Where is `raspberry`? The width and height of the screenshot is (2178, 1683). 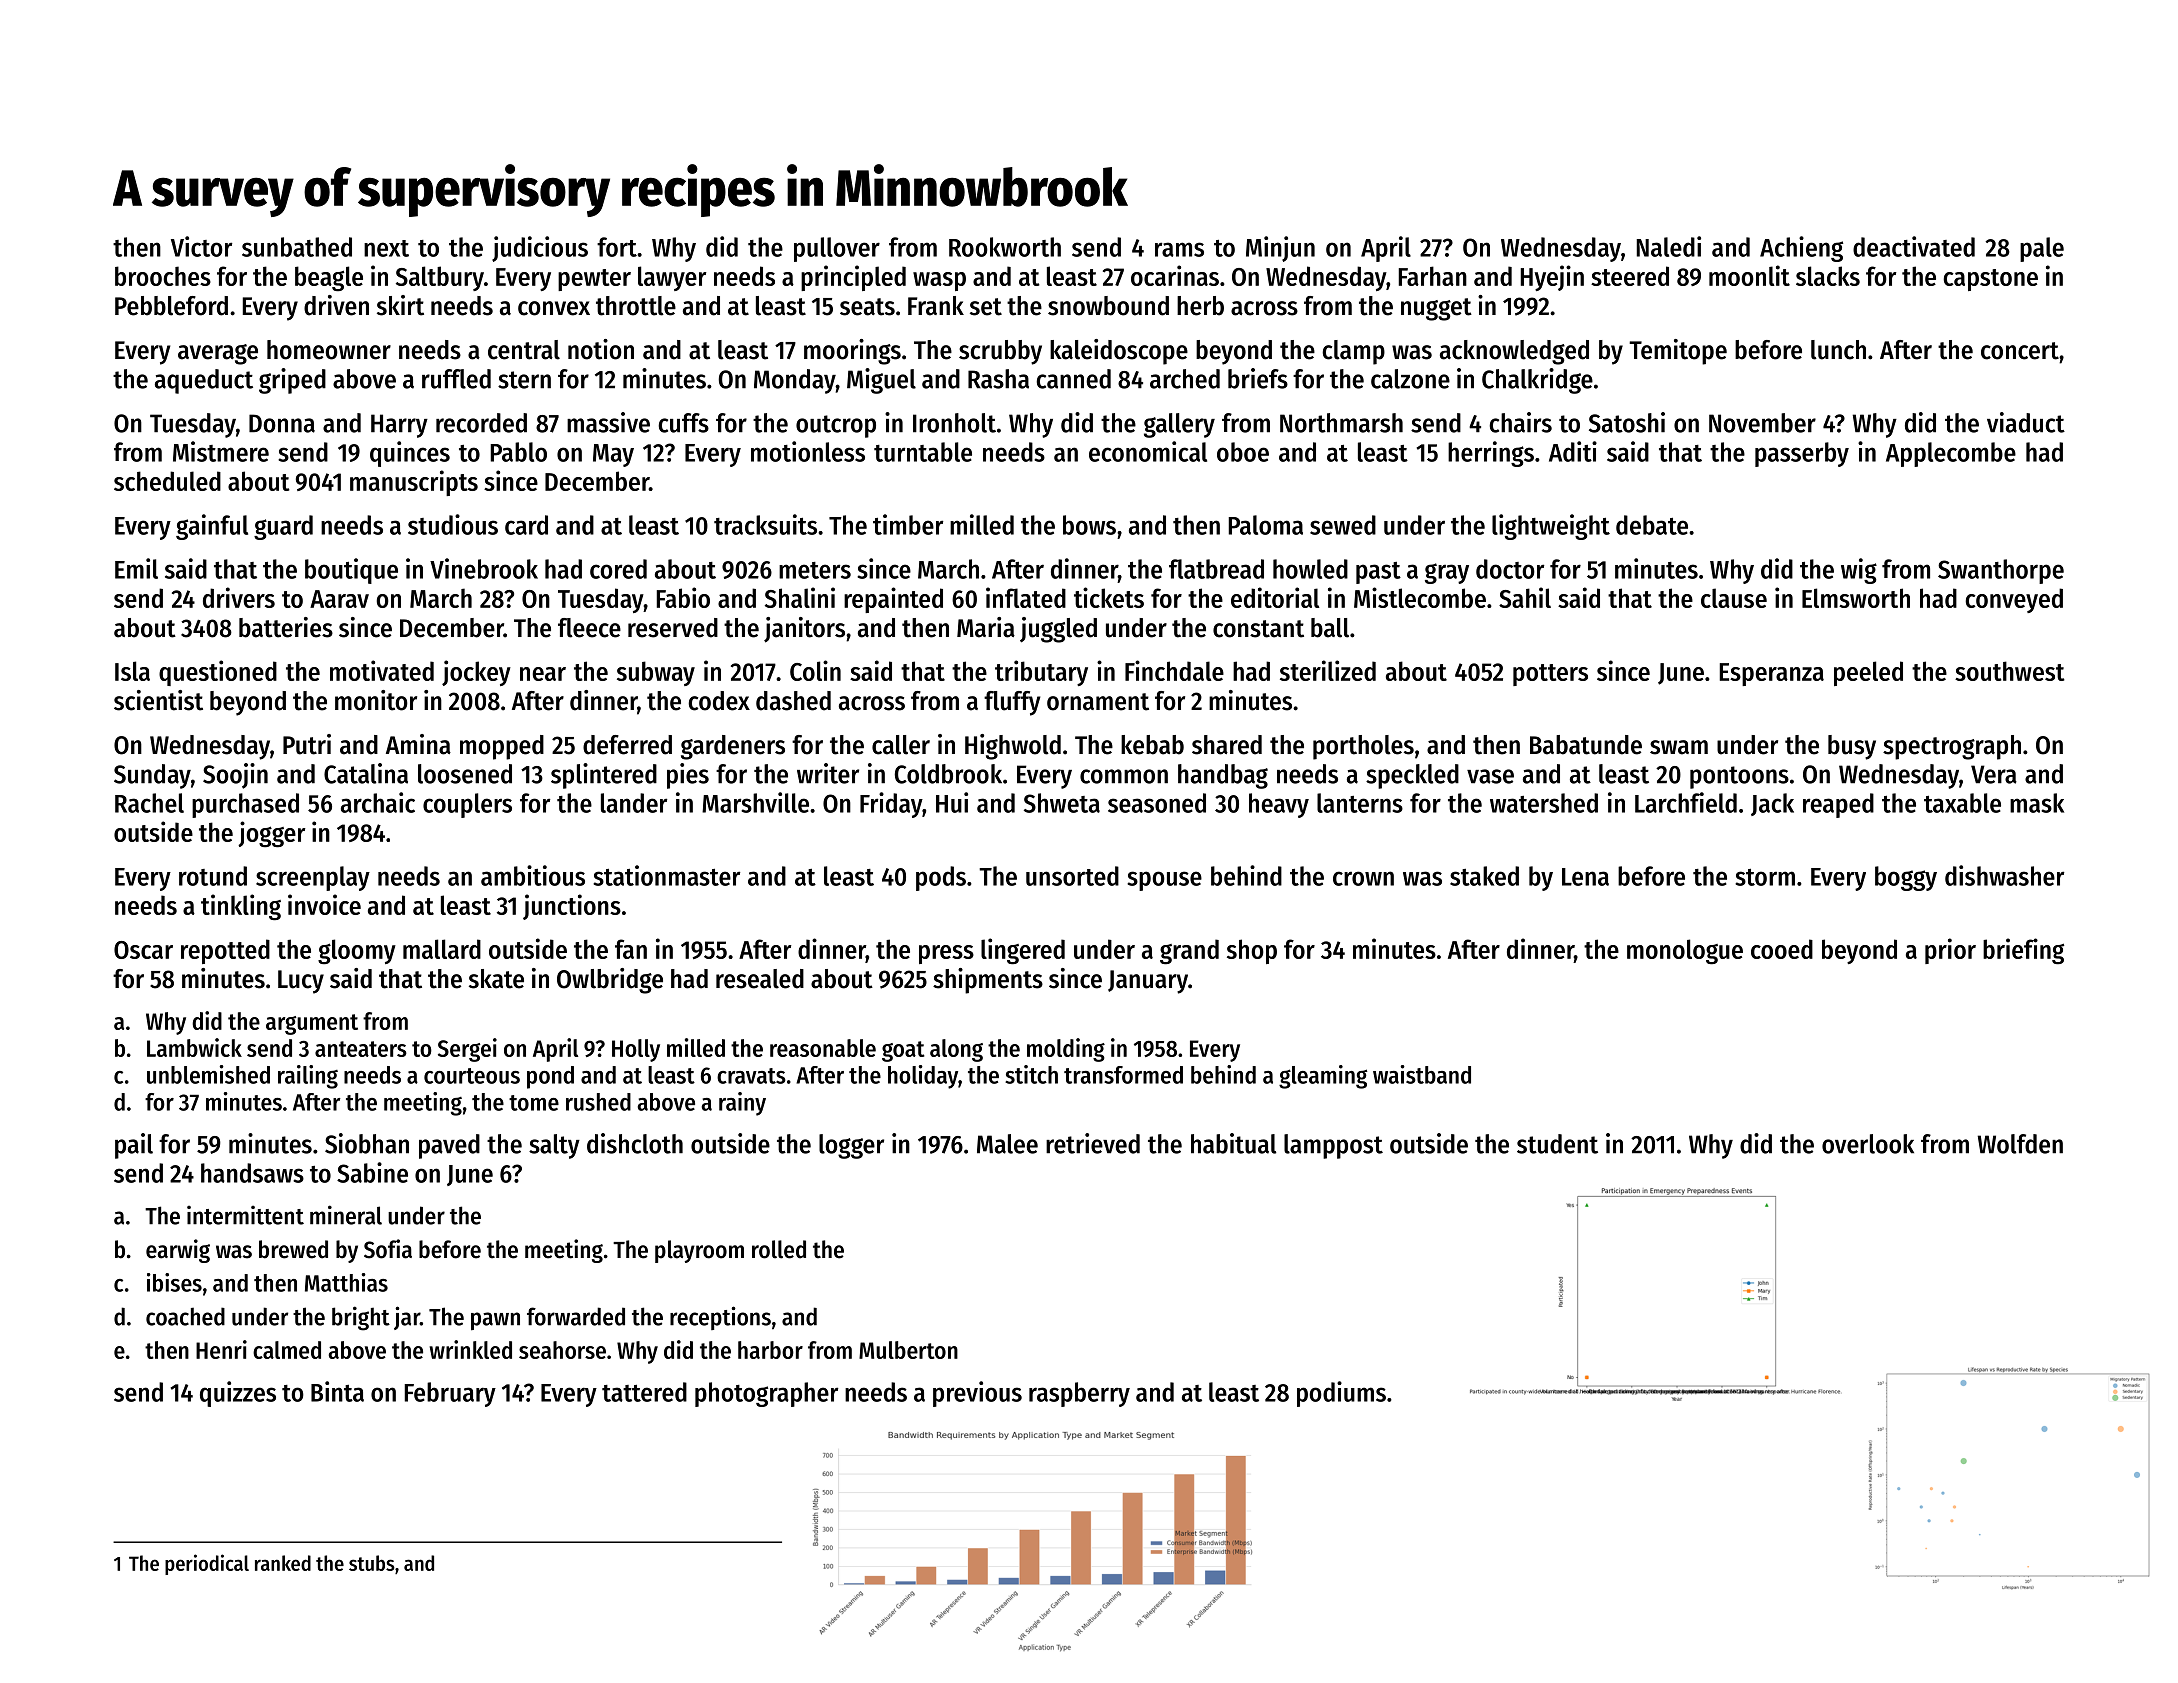 raspberry is located at coordinates (1079, 1394).
